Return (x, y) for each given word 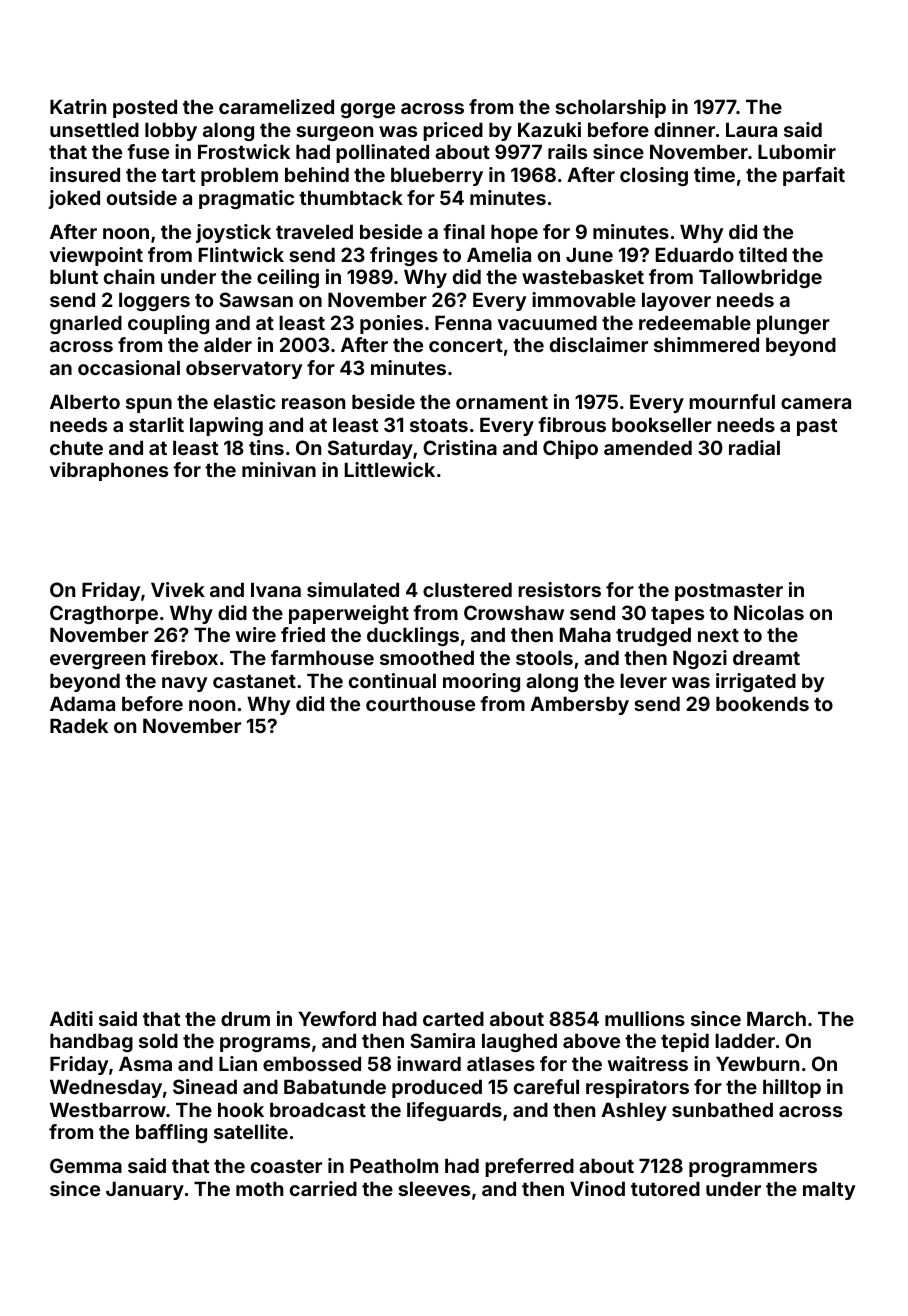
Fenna (463, 322)
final (464, 231)
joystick (233, 233)
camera (816, 403)
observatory (244, 369)
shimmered (706, 344)
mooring (481, 682)
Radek (79, 725)
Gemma (86, 1165)
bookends (762, 703)
